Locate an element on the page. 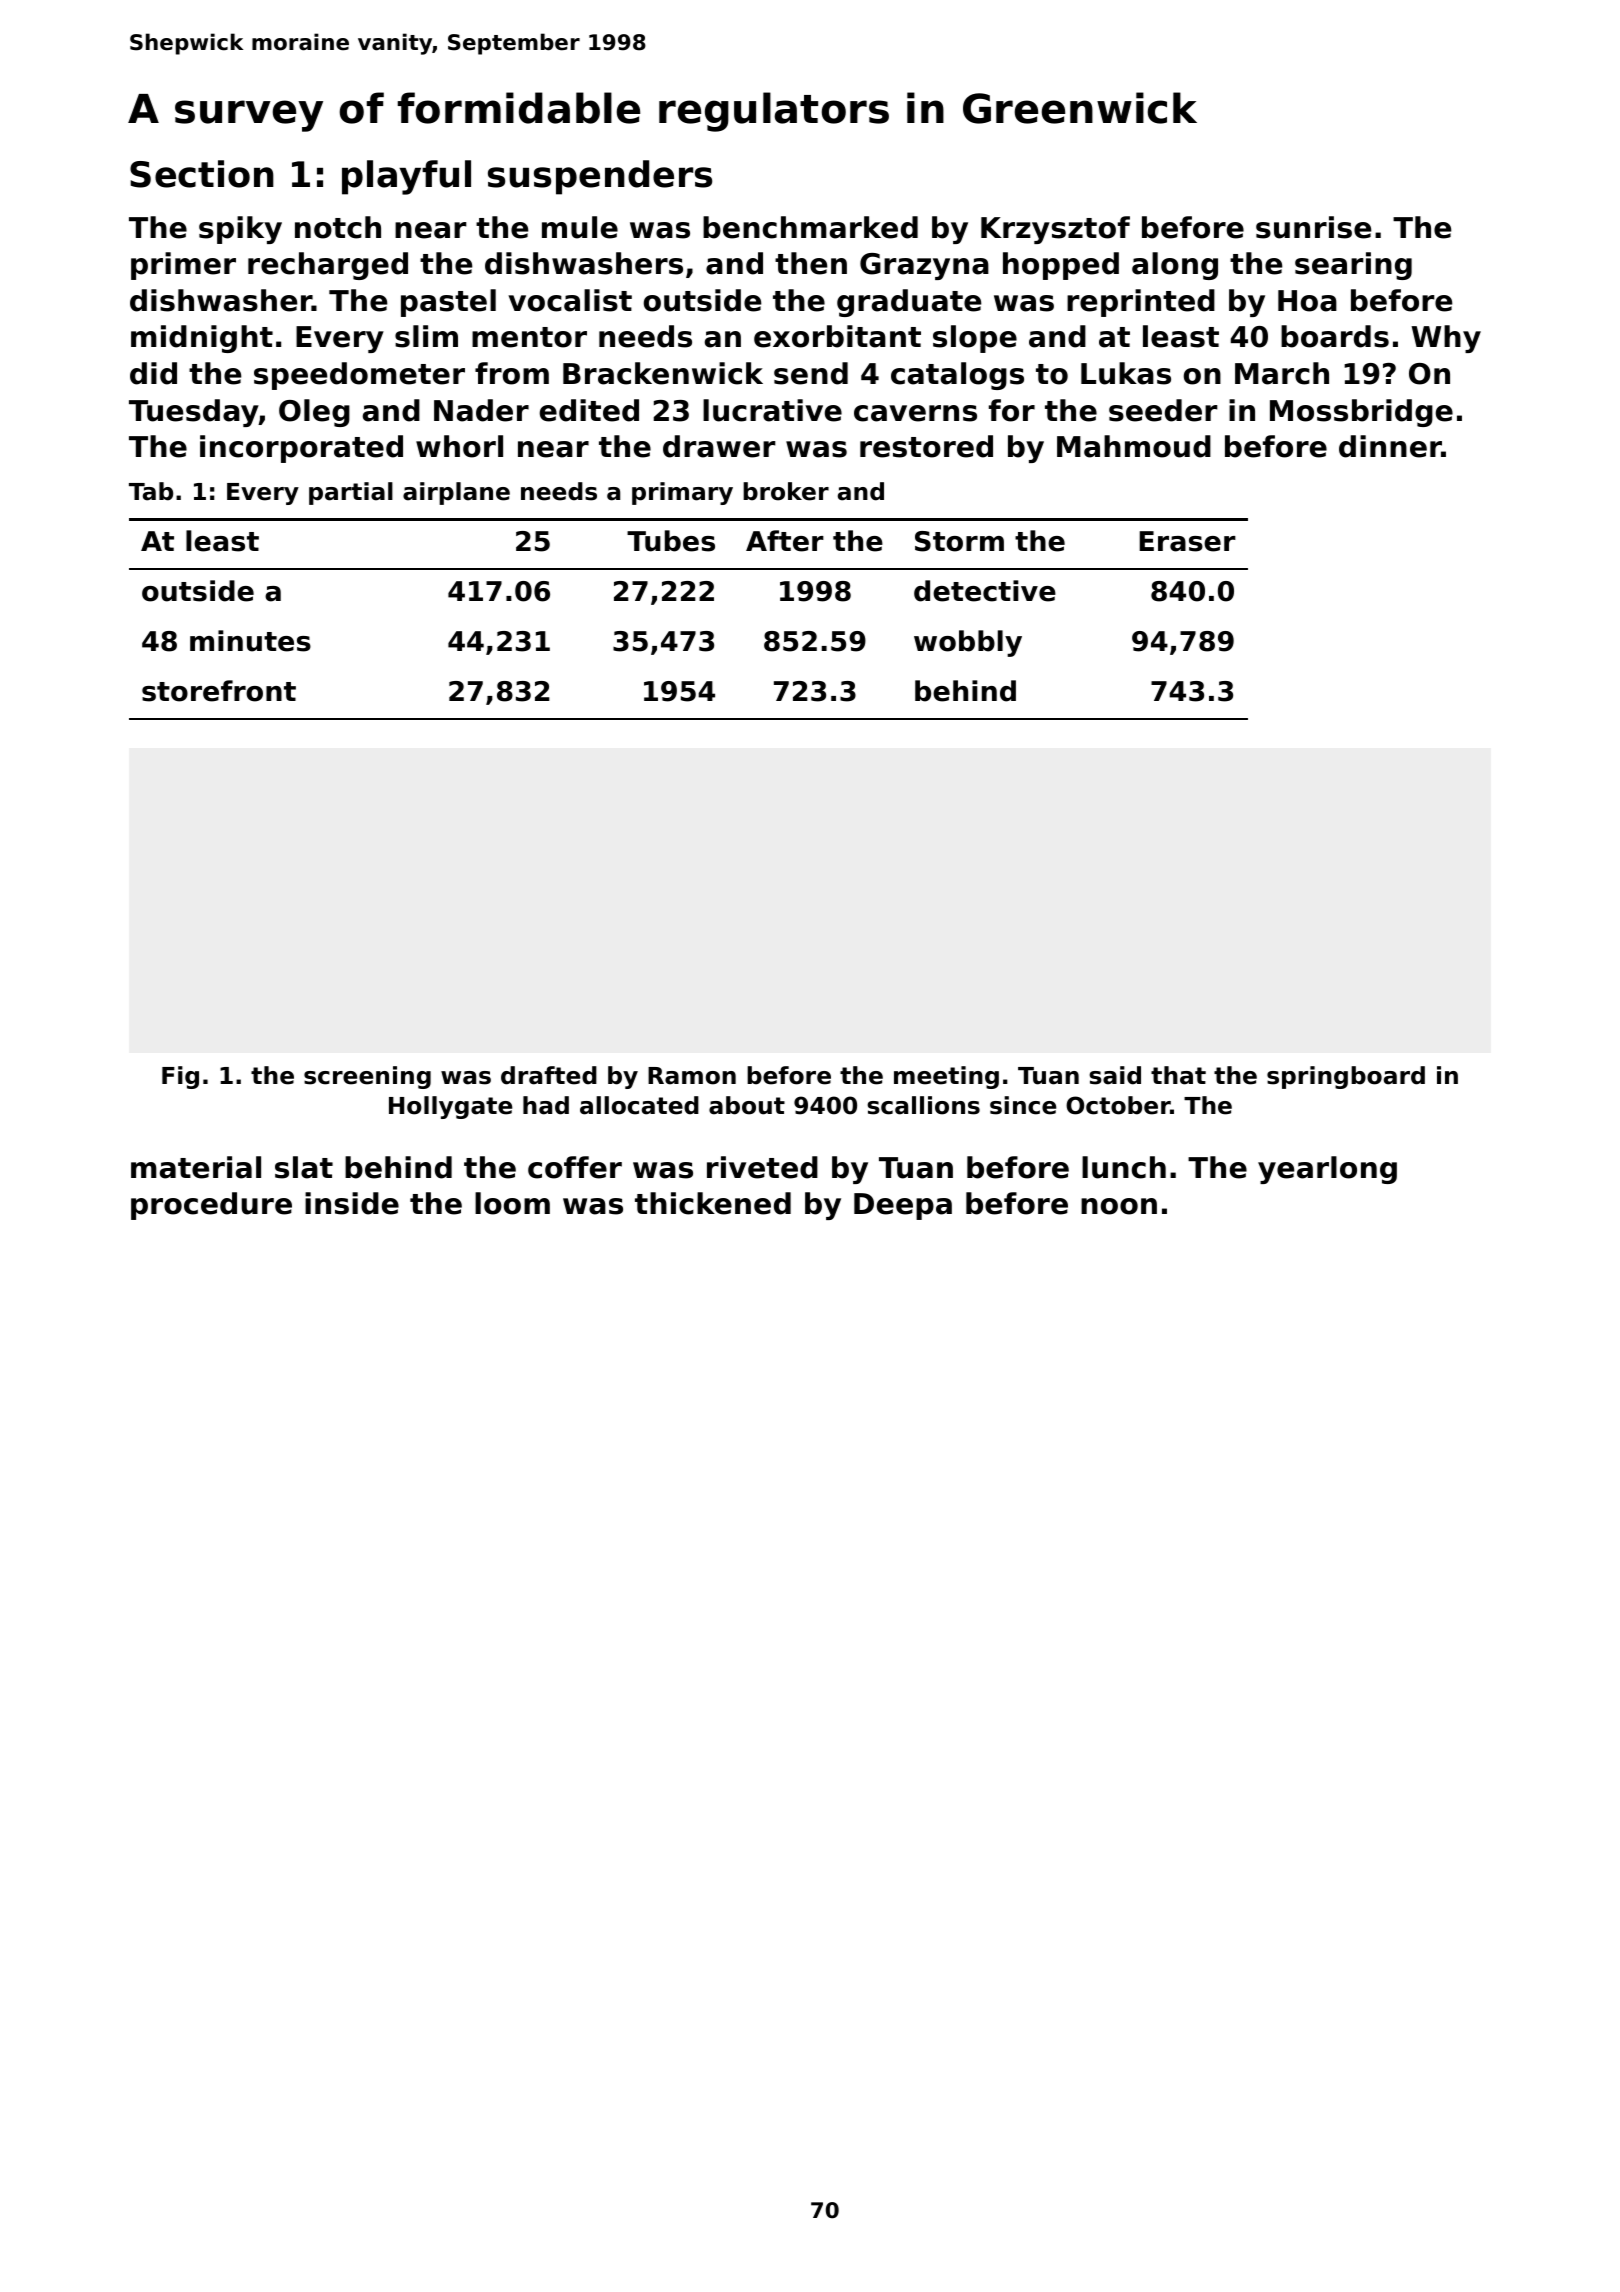  Tab is located at coordinates (151, 491).
